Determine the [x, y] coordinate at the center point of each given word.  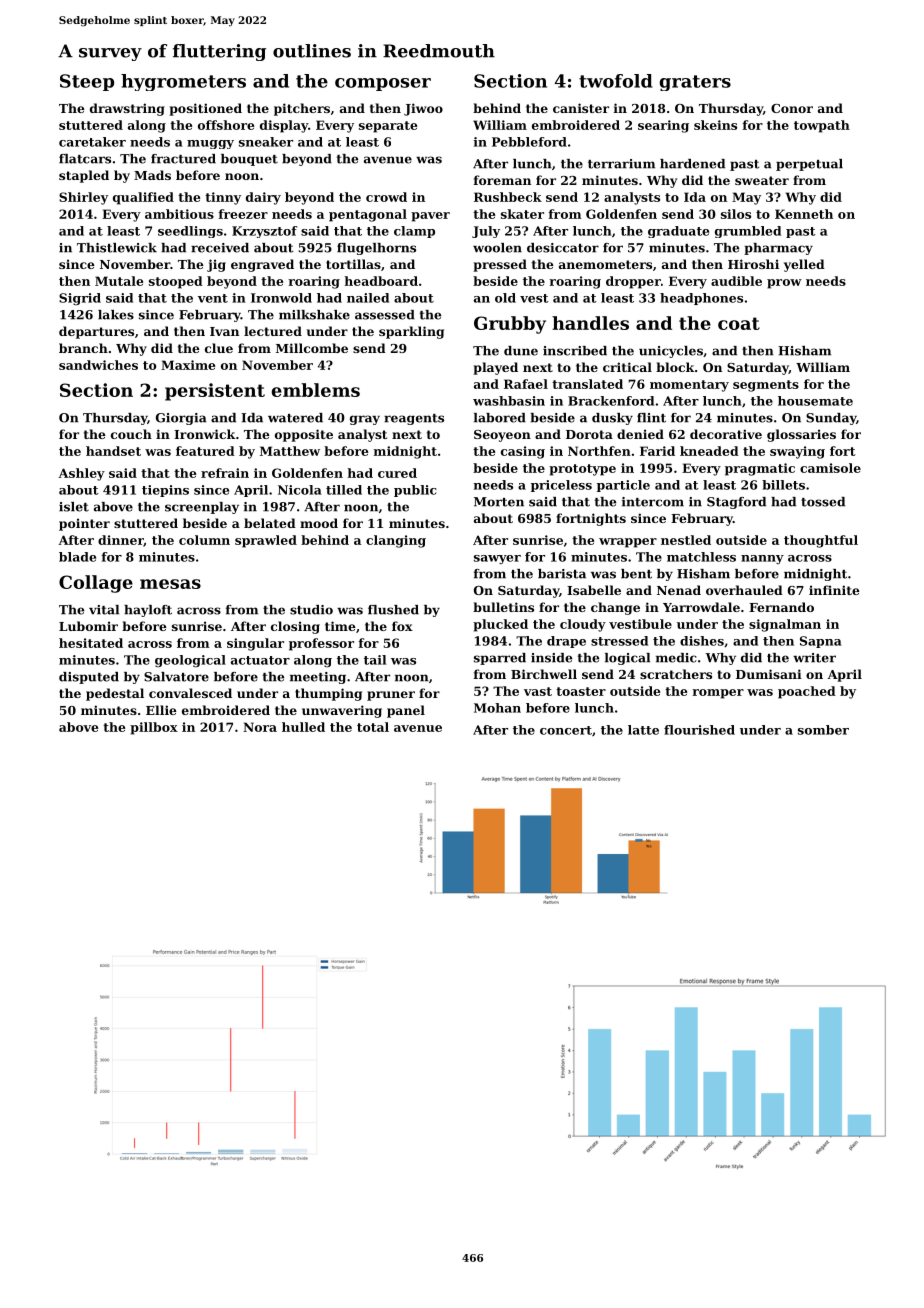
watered [295, 418]
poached [807, 692]
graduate [678, 232]
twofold [616, 81]
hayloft [148, 611]
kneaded [709, 451]
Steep [87, 82]
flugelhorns [376, 249]
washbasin [509, 401]
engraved [262, 265]
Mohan [497, 708]
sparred [500, 659]
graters [695, 83]
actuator [260, 660]
